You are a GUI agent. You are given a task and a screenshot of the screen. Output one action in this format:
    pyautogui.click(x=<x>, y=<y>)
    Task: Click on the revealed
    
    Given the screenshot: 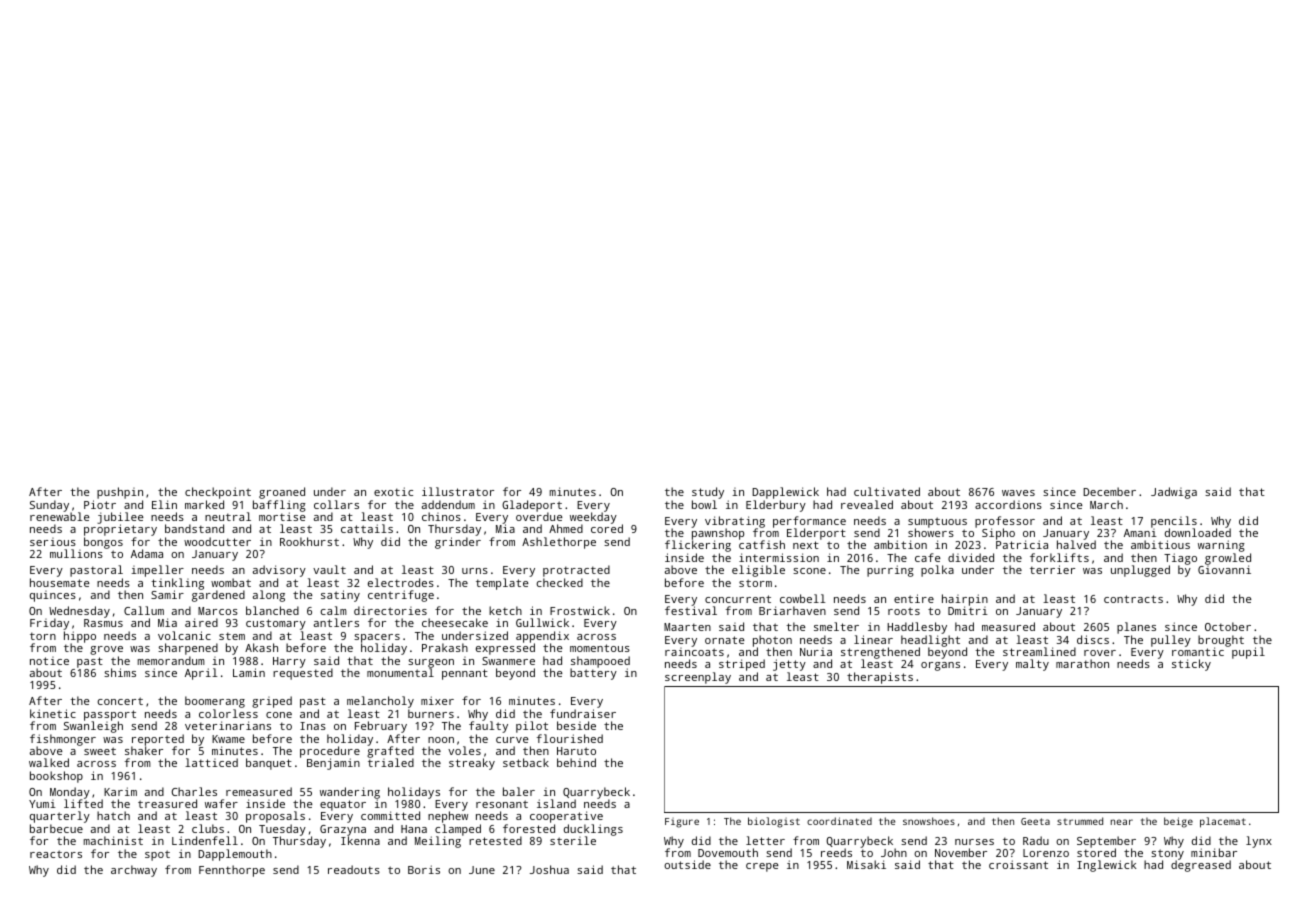 What is the action you would take?
    pyautogui.click(x=867, y=504)
